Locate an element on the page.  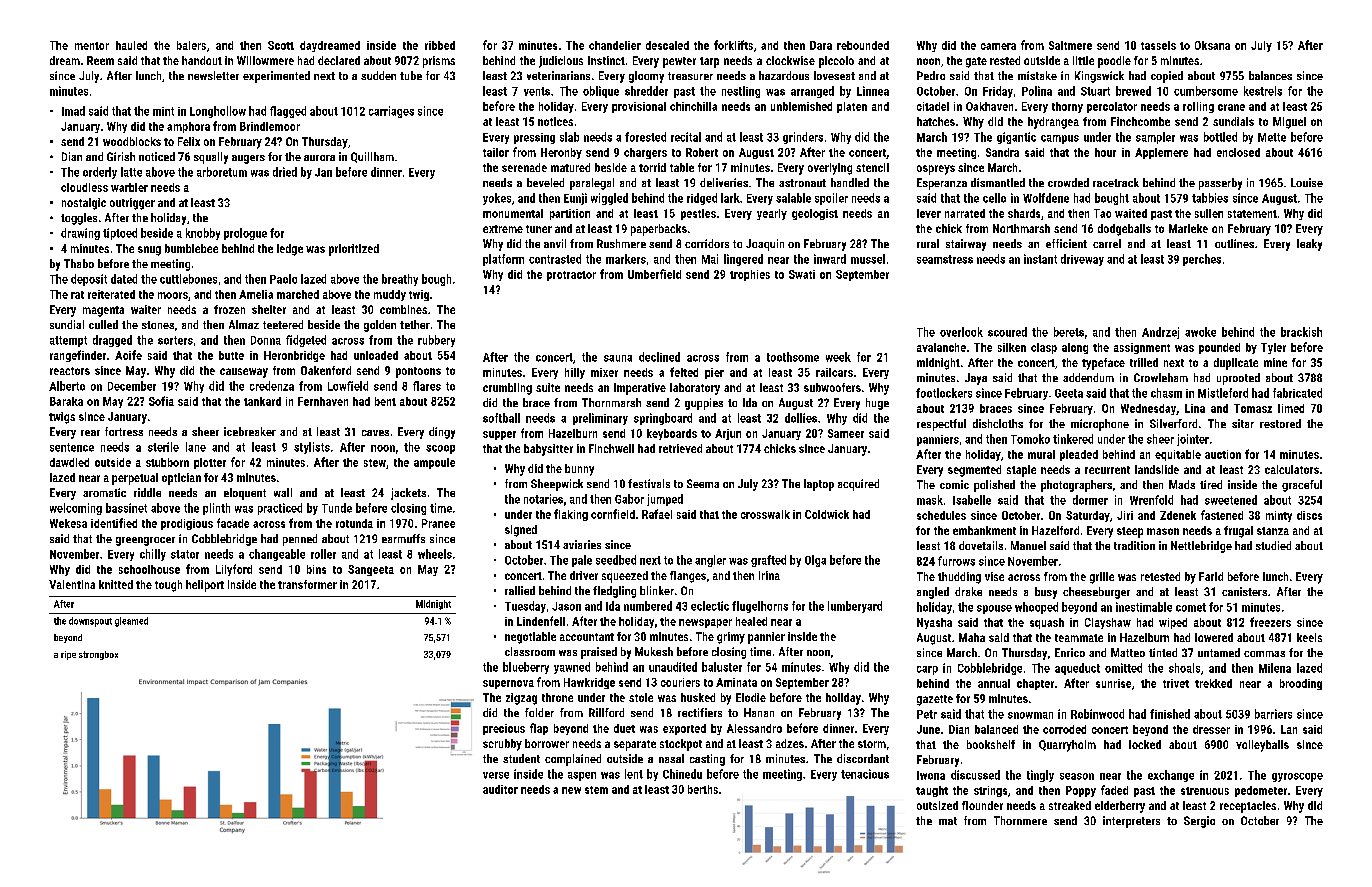
Coldwick is located at coordinates (827, 514).
